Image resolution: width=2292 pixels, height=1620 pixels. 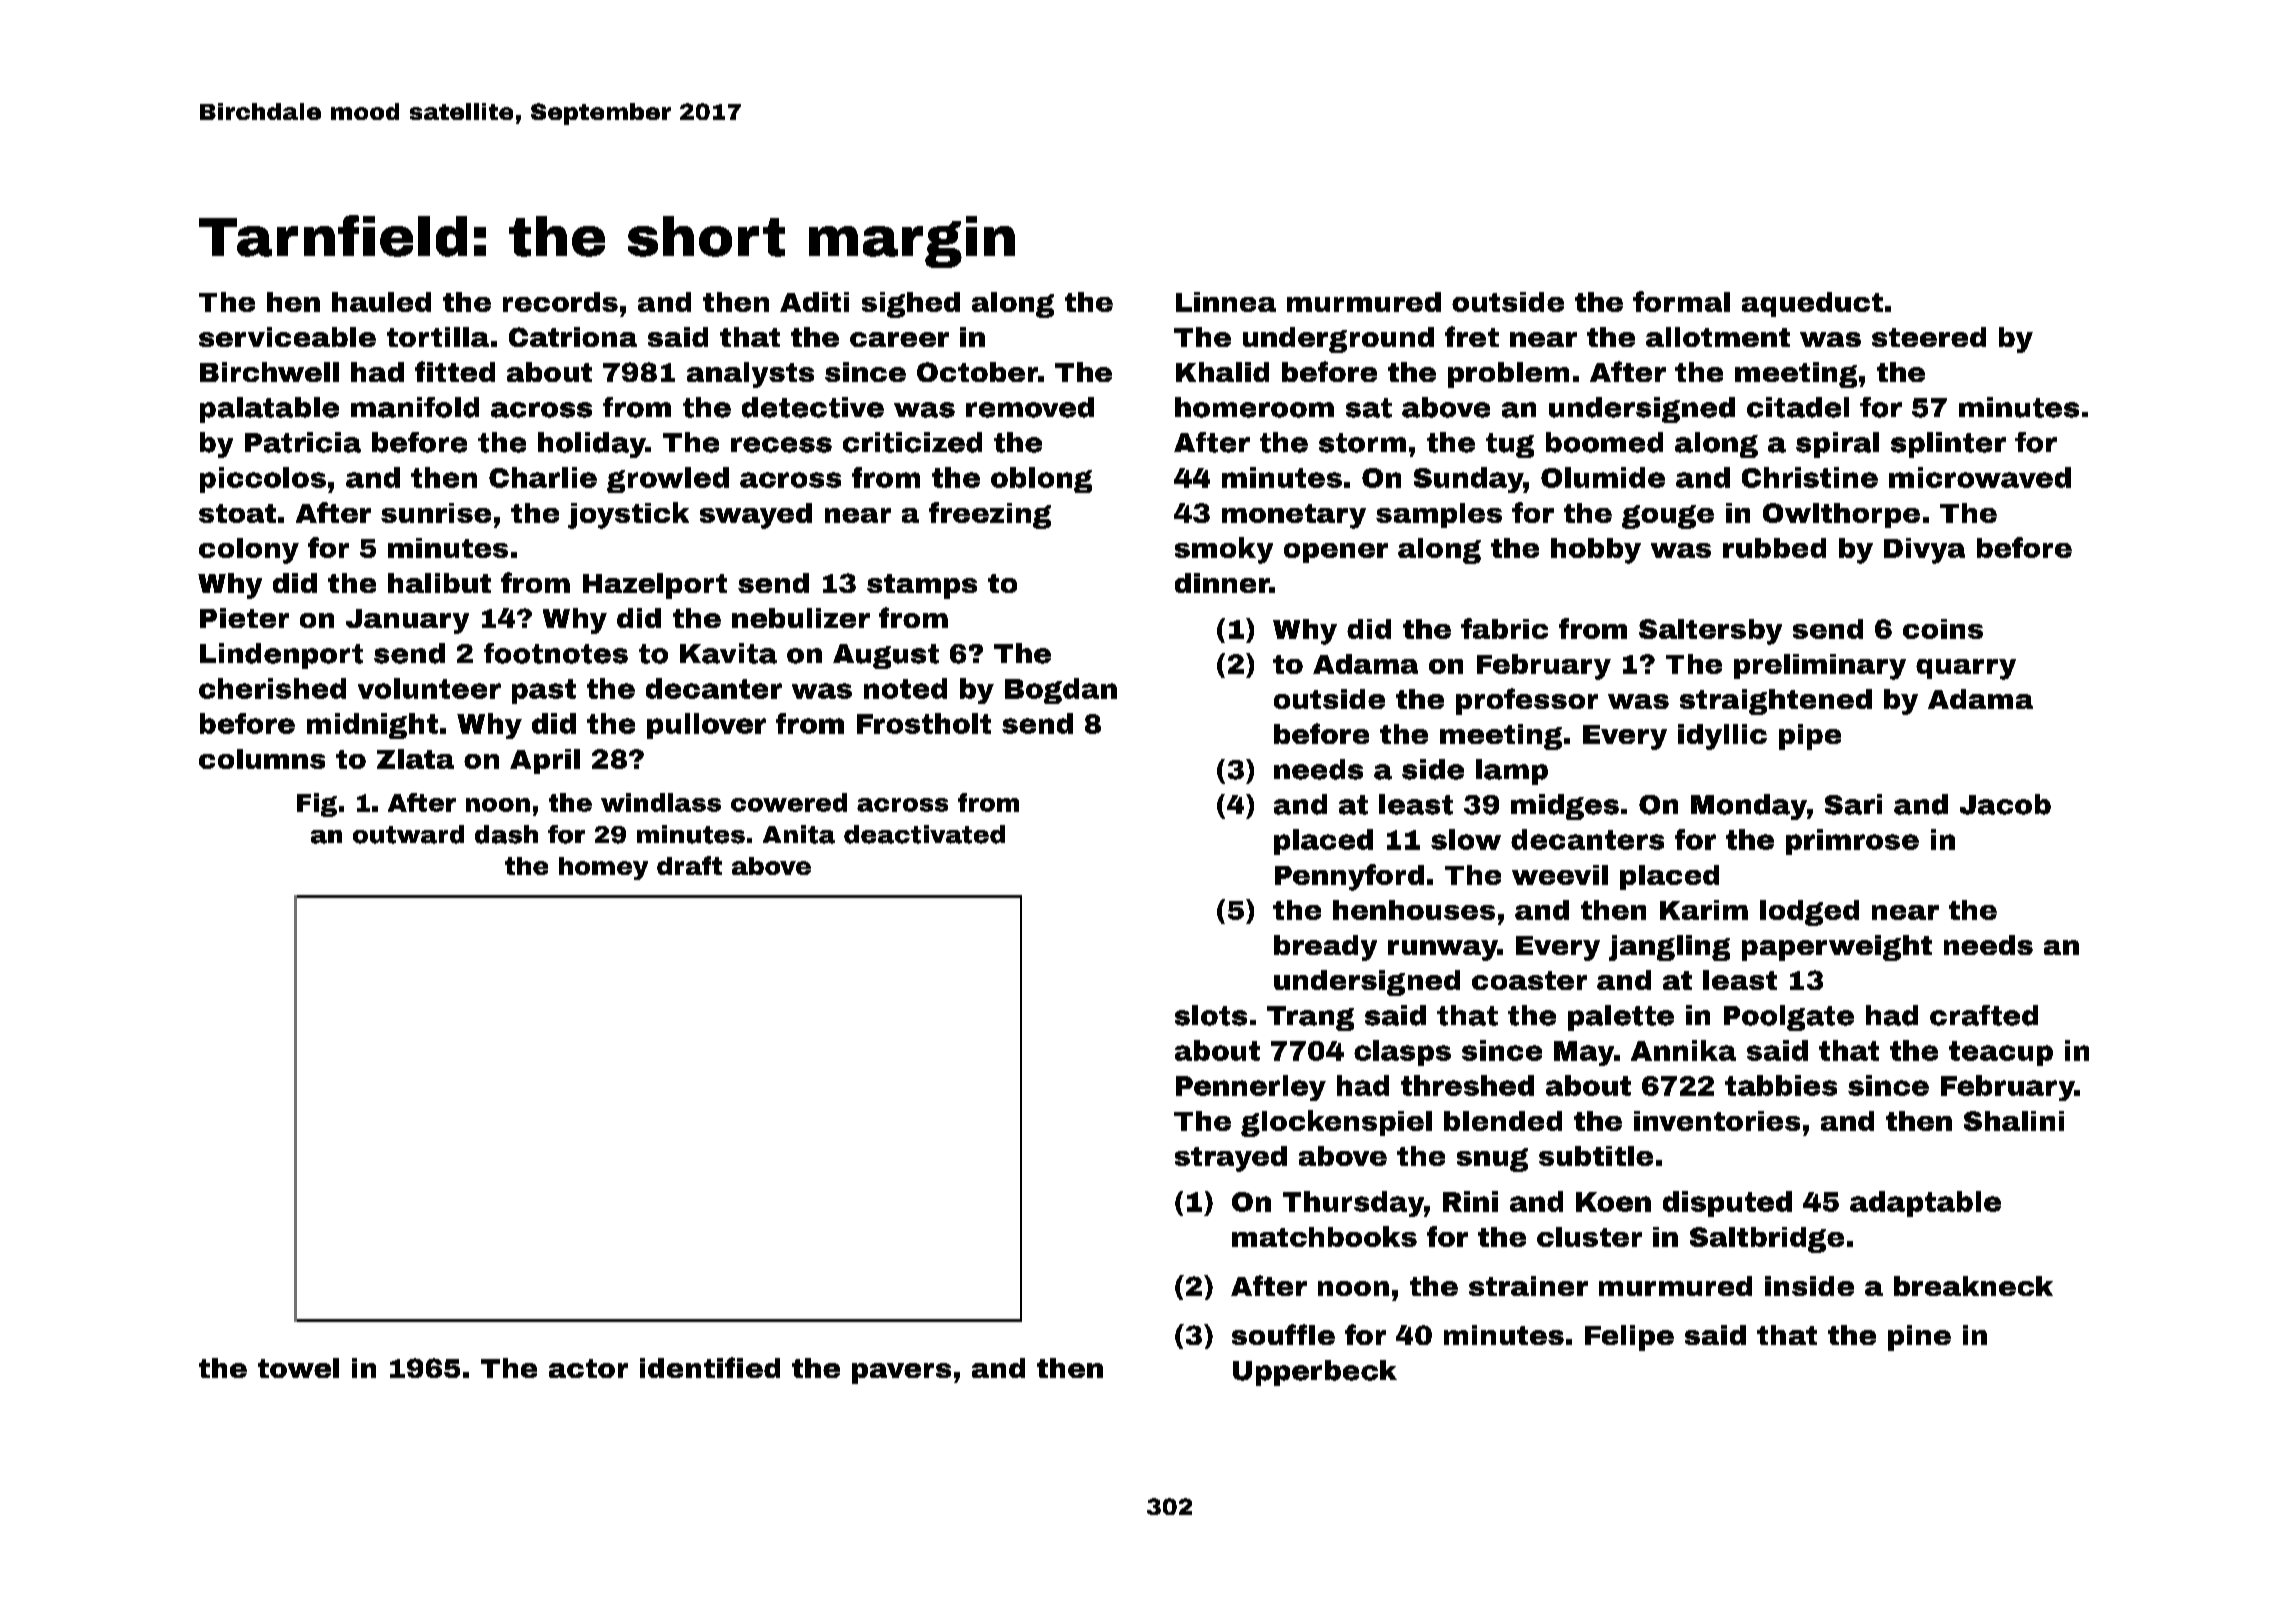 What do you see at coordinates (886, 656) in the screenshot?
I see `August` at bounding box center [886, 656].
